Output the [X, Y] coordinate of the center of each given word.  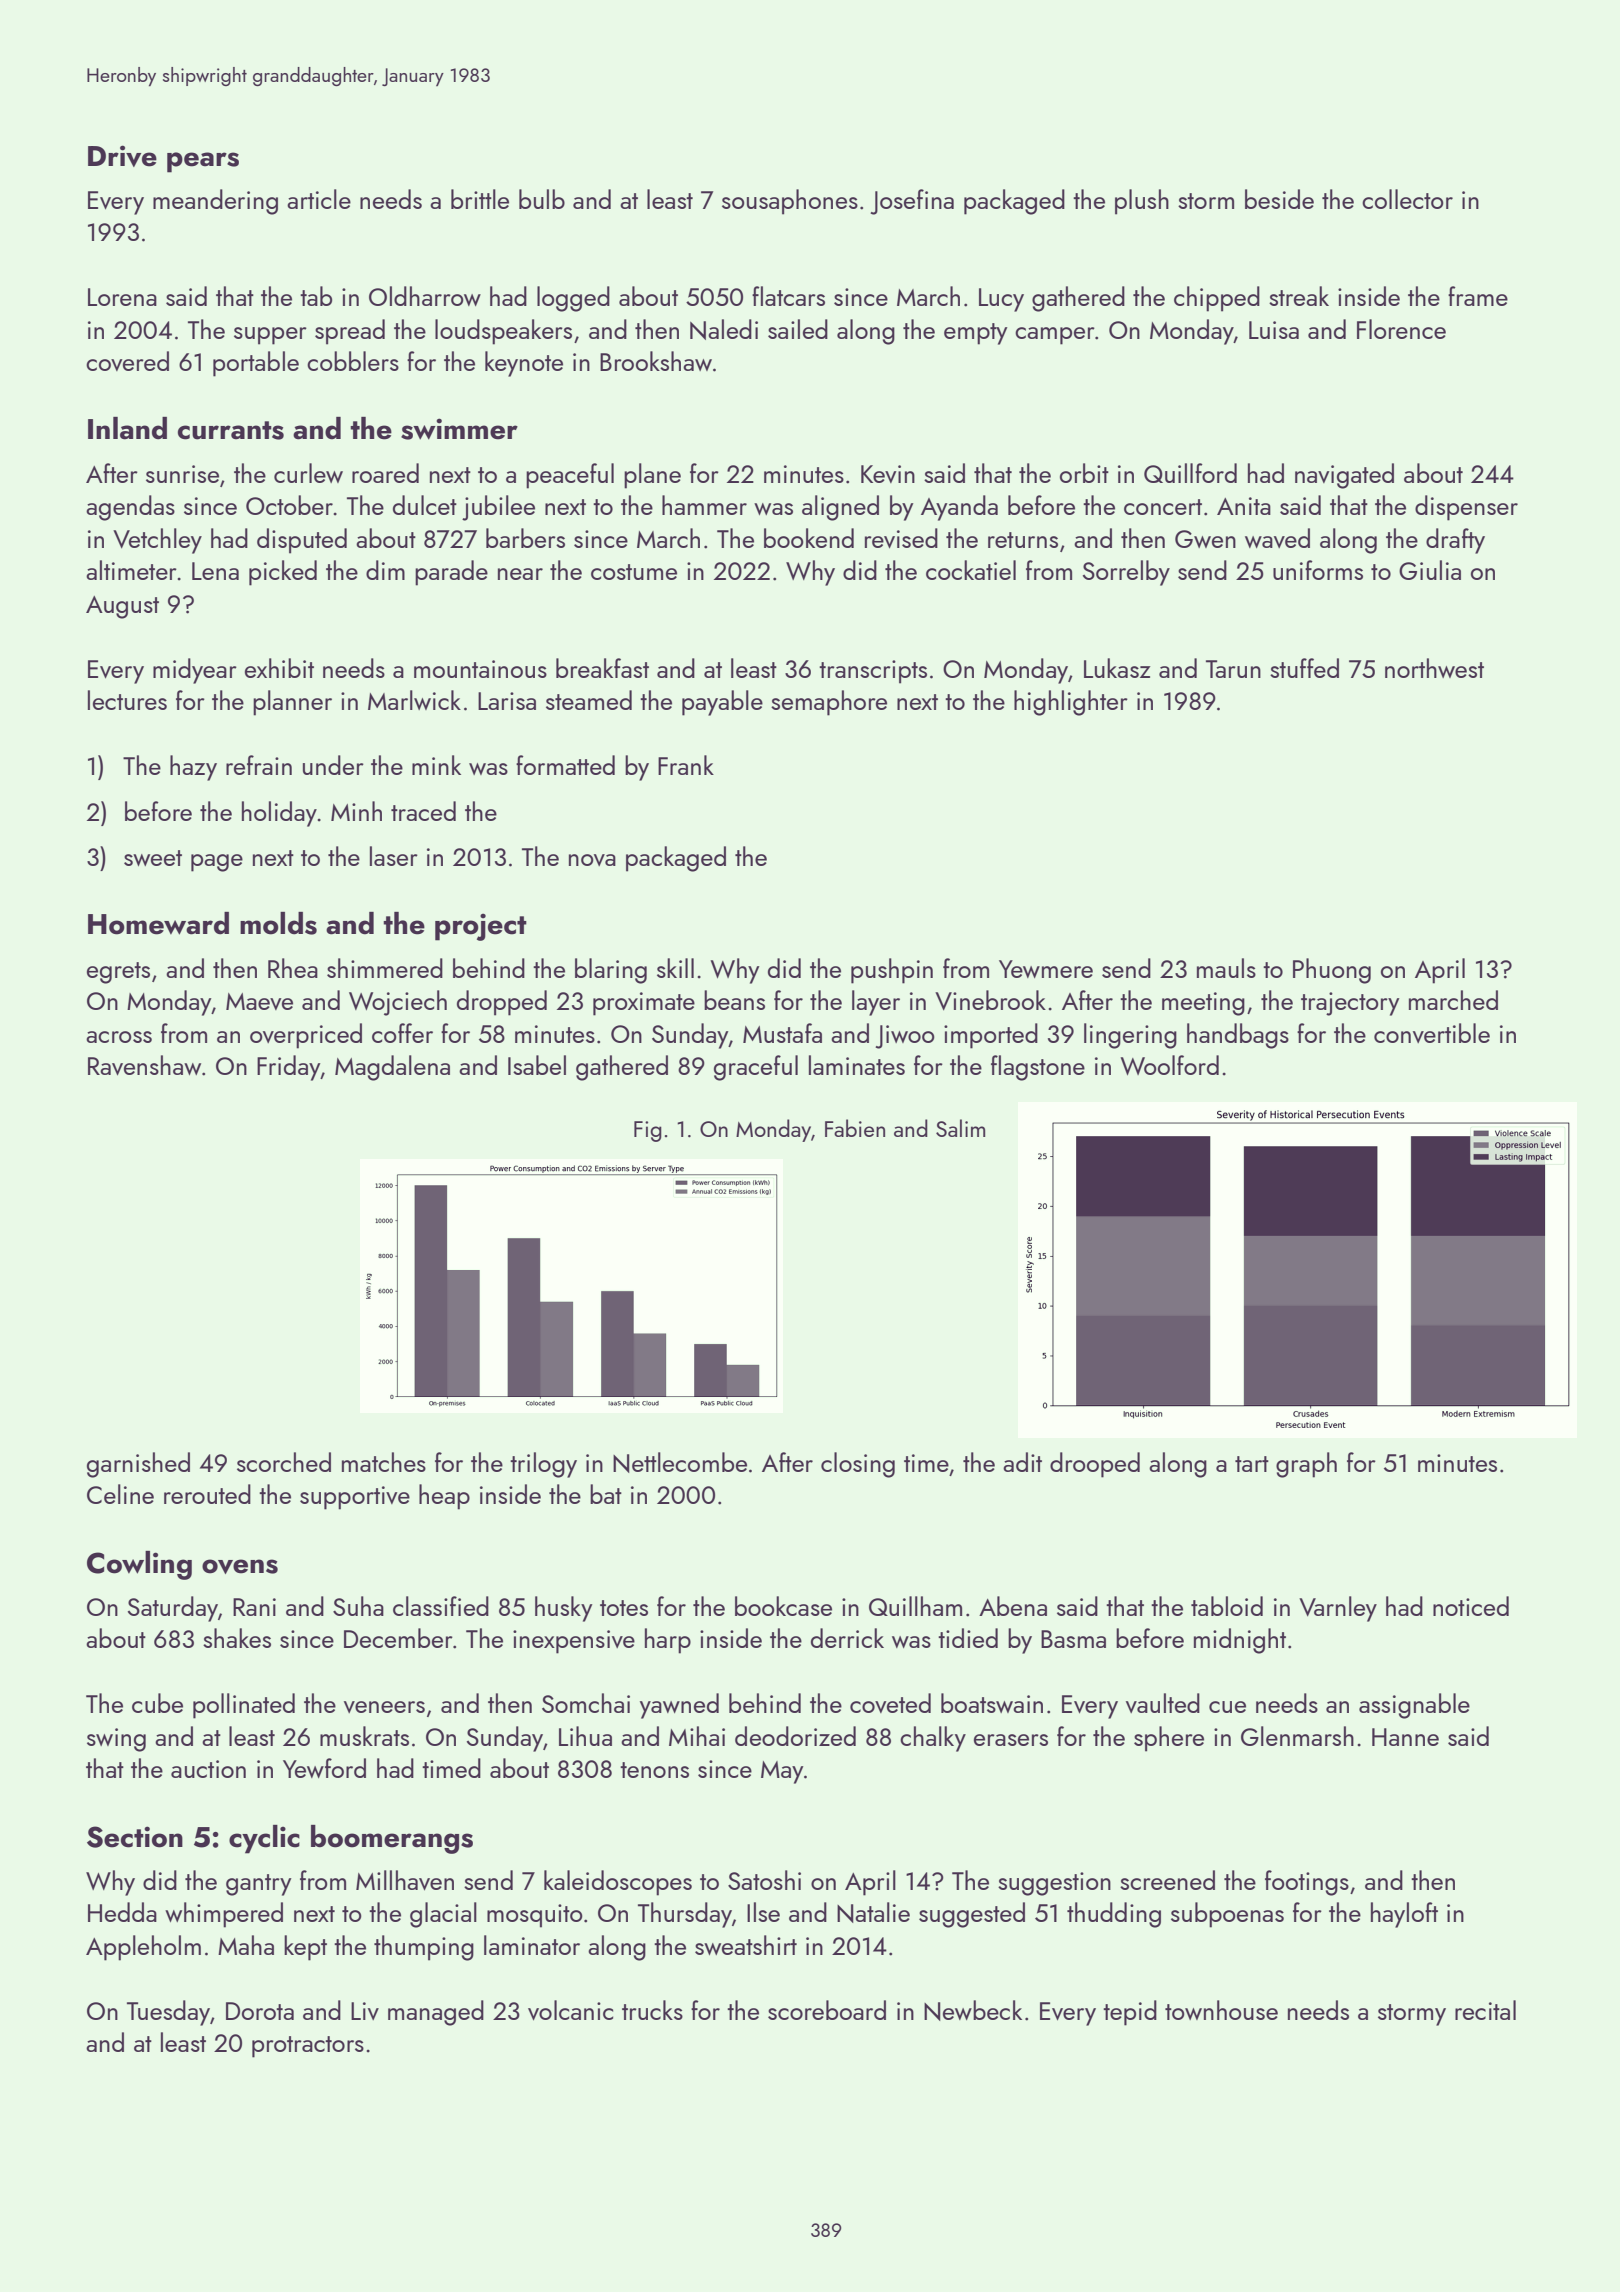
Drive [122, 156]
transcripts [873, 672]
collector [1407, 199]
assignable [1414, 1706]
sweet [153, 858]
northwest [1434, 668]
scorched [284, 1462]
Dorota [260, 2011]
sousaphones [790, 202]
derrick [847, 1638]
